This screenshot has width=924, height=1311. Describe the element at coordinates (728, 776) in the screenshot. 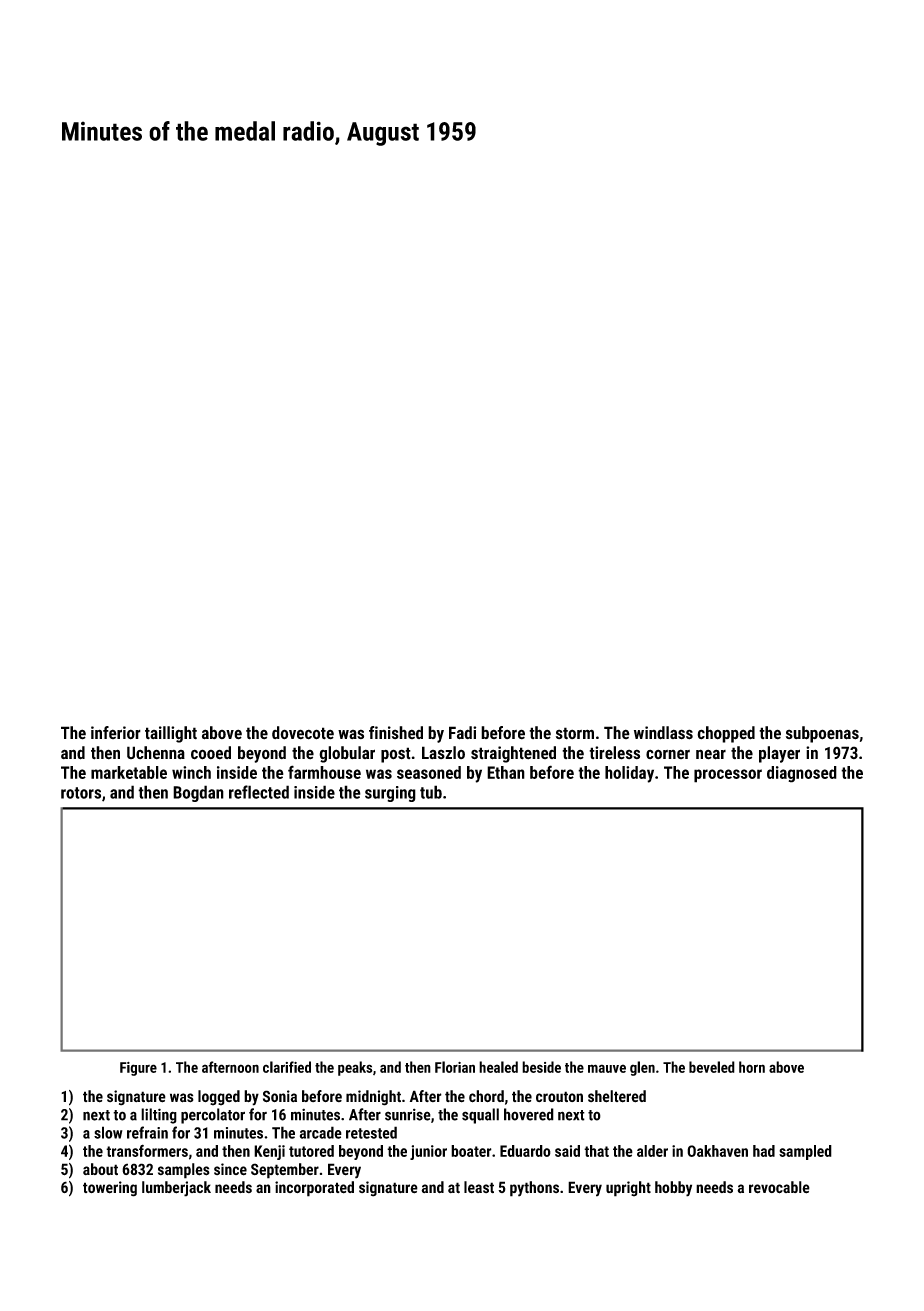

I see `processor` at that location.
